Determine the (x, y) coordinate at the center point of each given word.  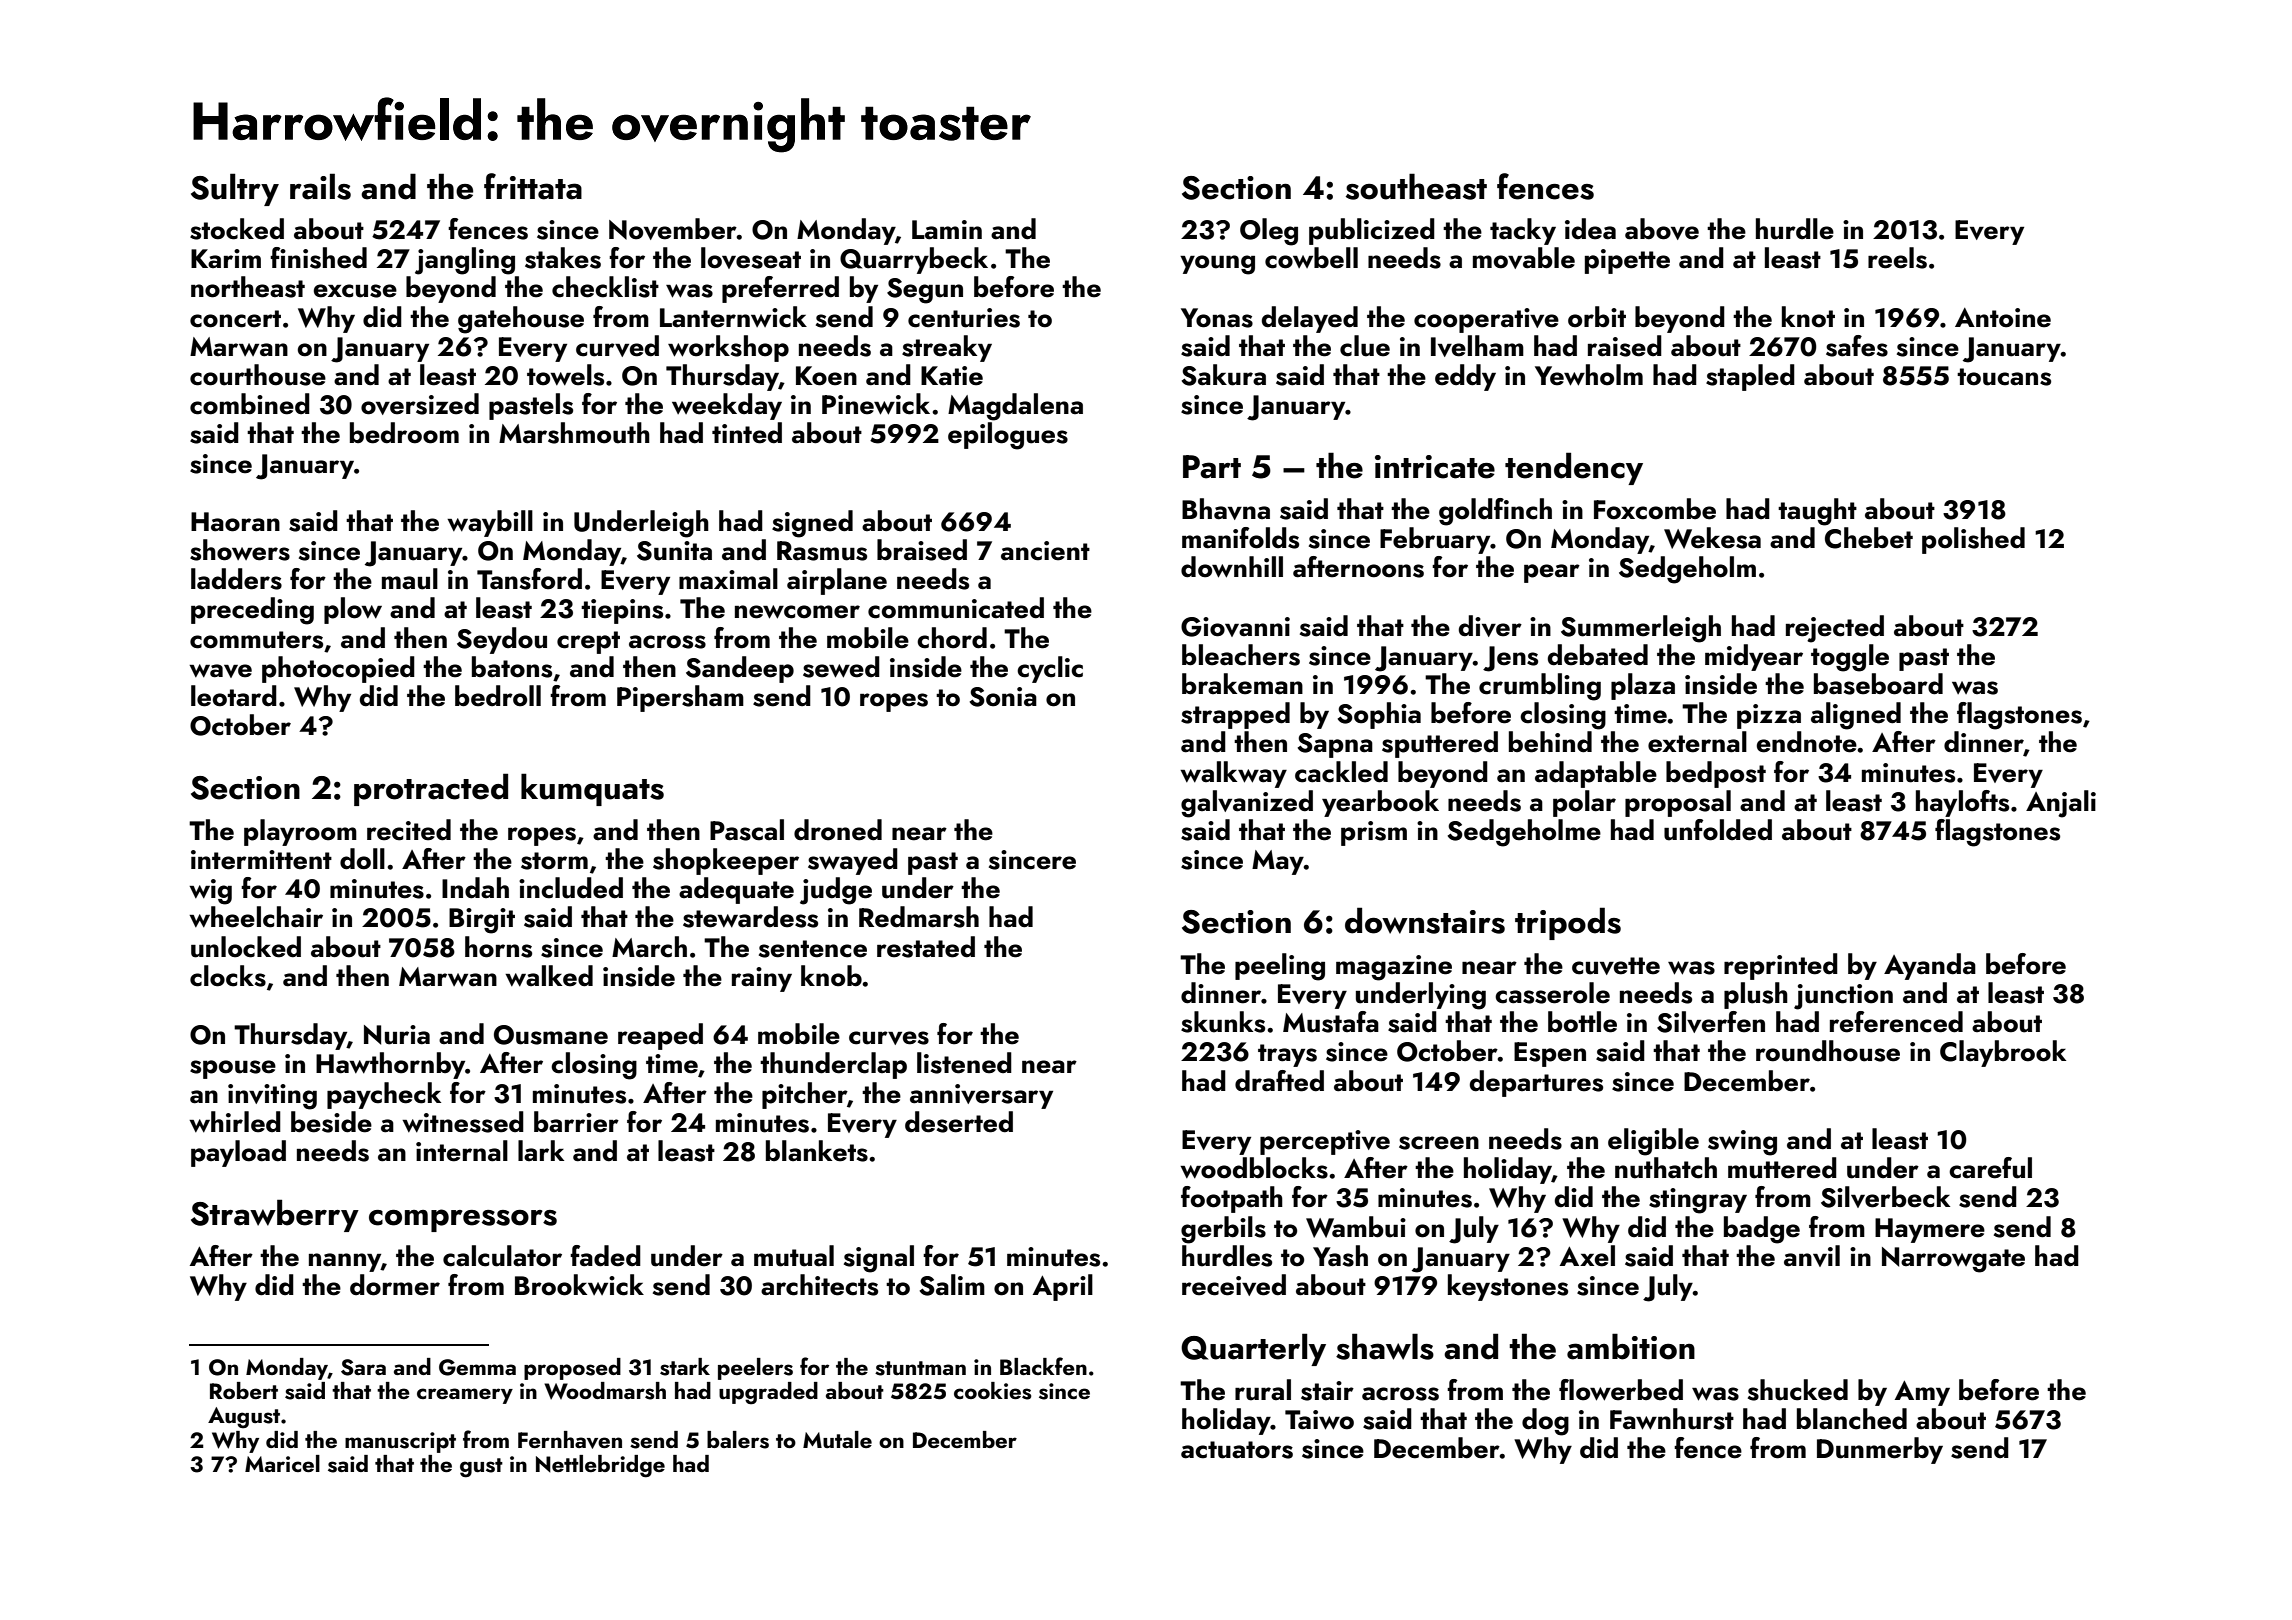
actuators (1237, 1450)
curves (889, 1038)
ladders (236, 579)
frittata (533, 186)
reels (1897, 258)
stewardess (750, 917)
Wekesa (1712, 538)
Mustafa (1331, 1022)
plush (1756, 995)
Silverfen (1711, 1022)
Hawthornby (390, 1065)
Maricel (282, 1463)
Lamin (947, 230)
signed (812, 524)
